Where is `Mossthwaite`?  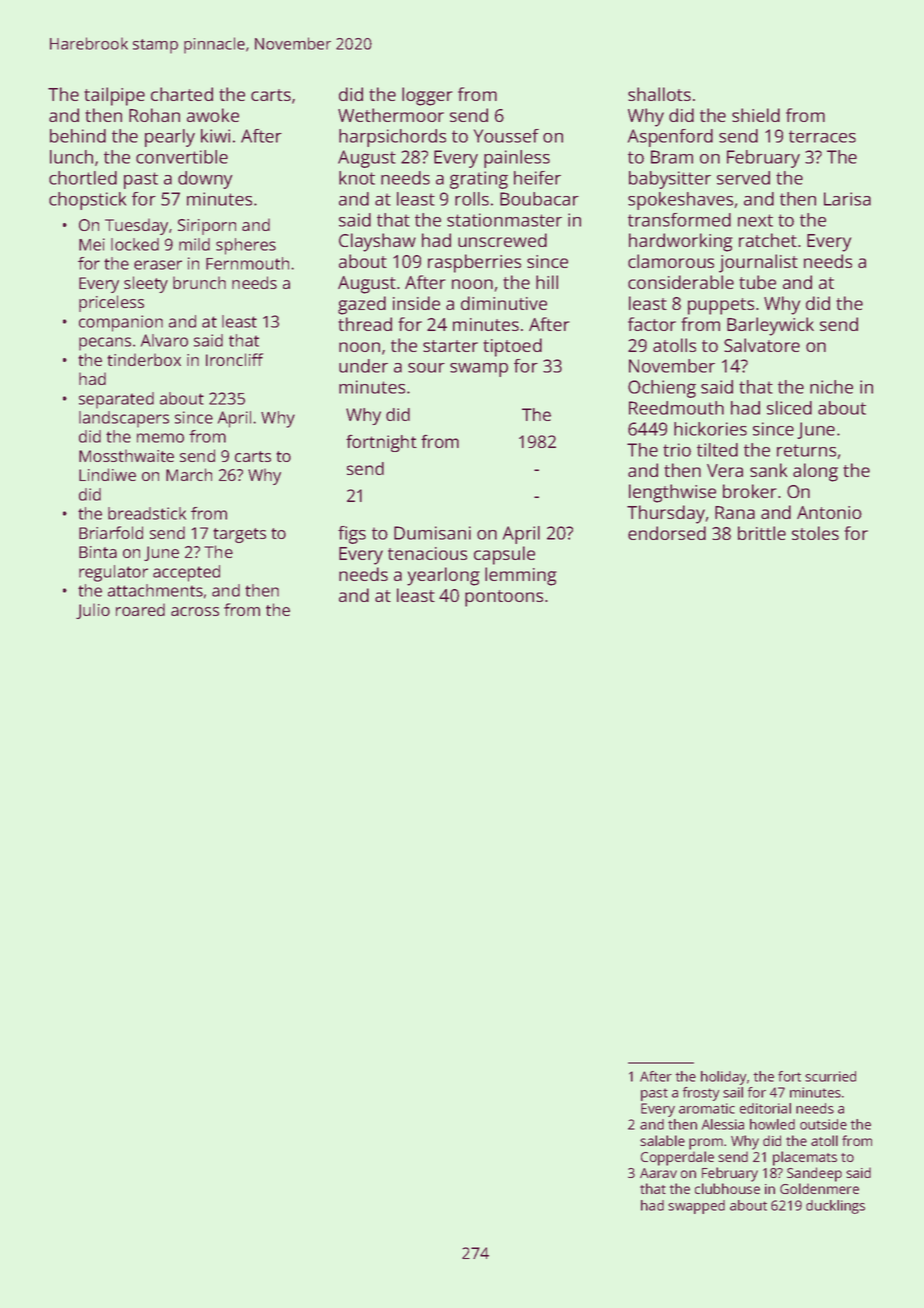
Mossthwaite is located at coordinates (126, 455).
